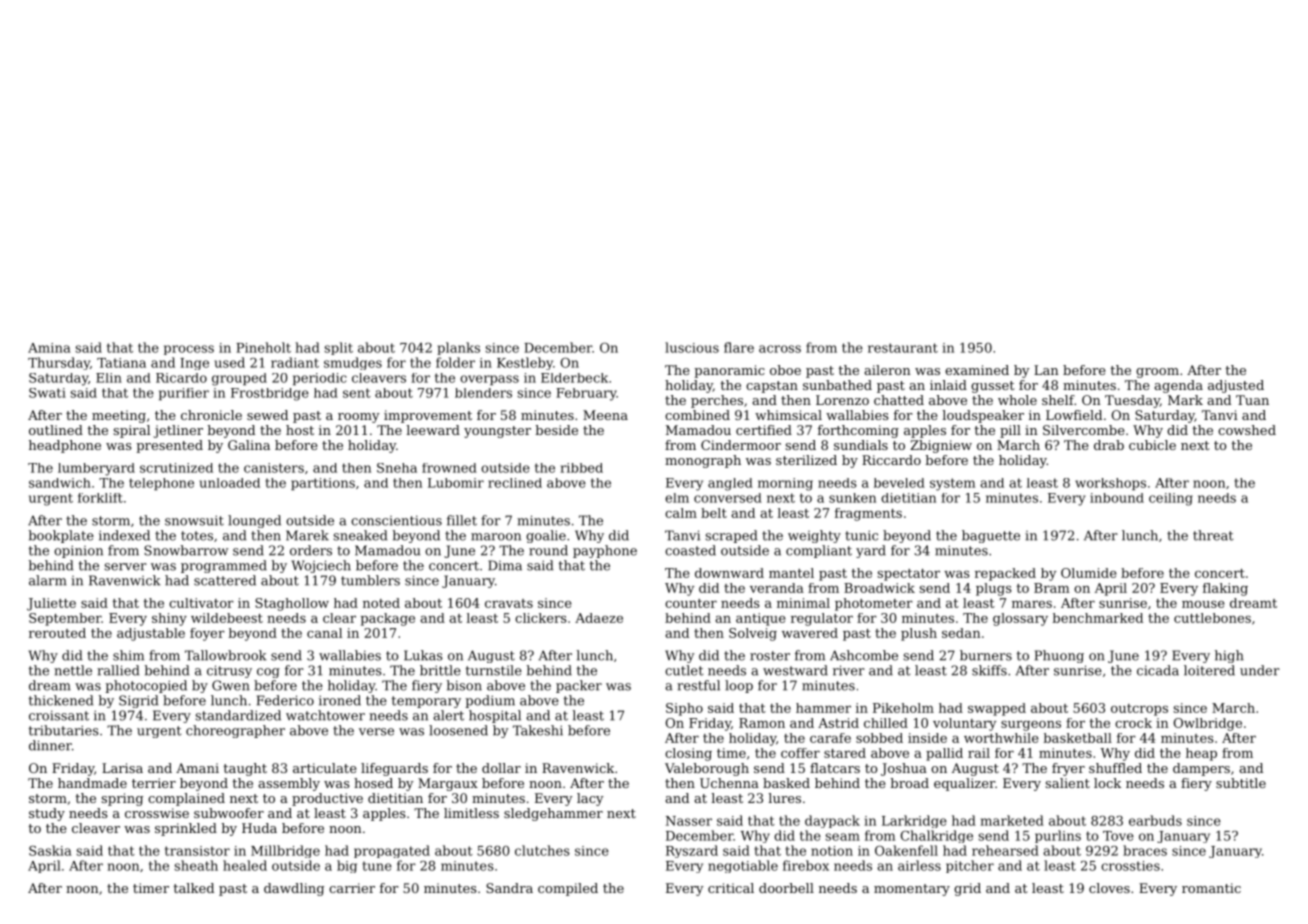 Image resolution: width=1308 pixels, height=924 pixels. What do you see at coordinates (1155, 820) in the image?
I see `earbuds` at bounding box center [1155, 820].
